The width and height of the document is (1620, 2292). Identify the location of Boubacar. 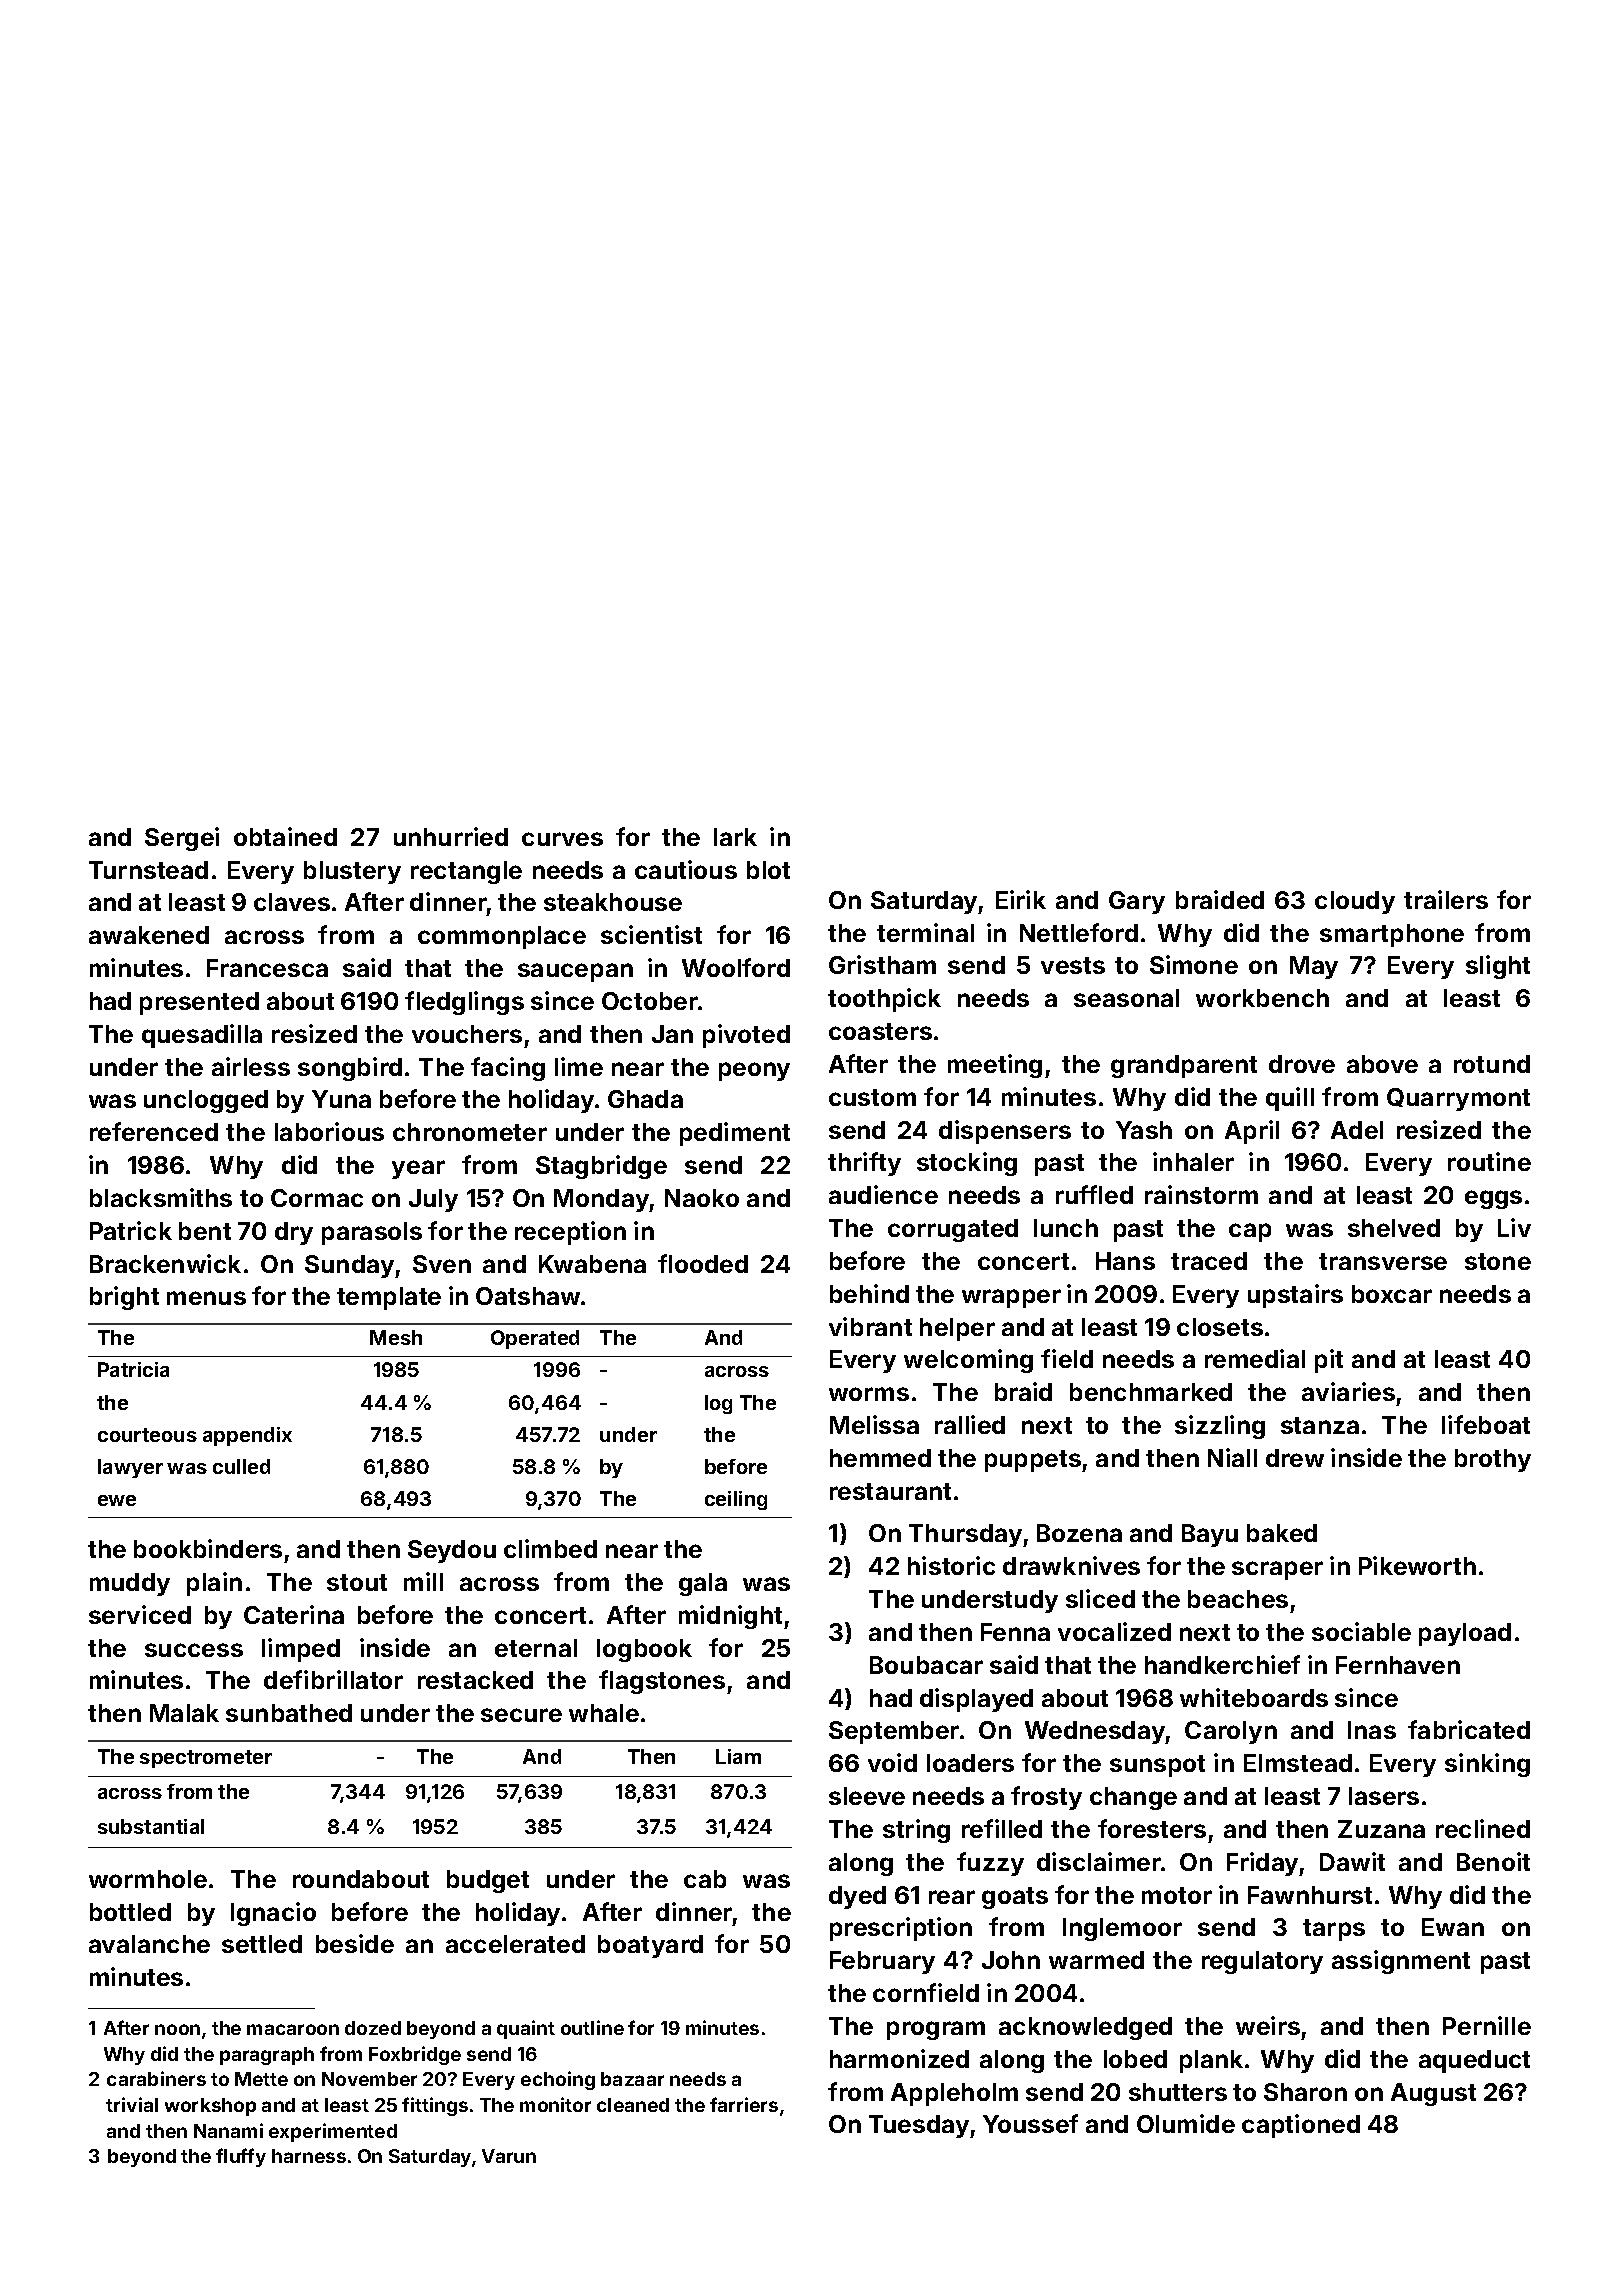
(926, 1665).
